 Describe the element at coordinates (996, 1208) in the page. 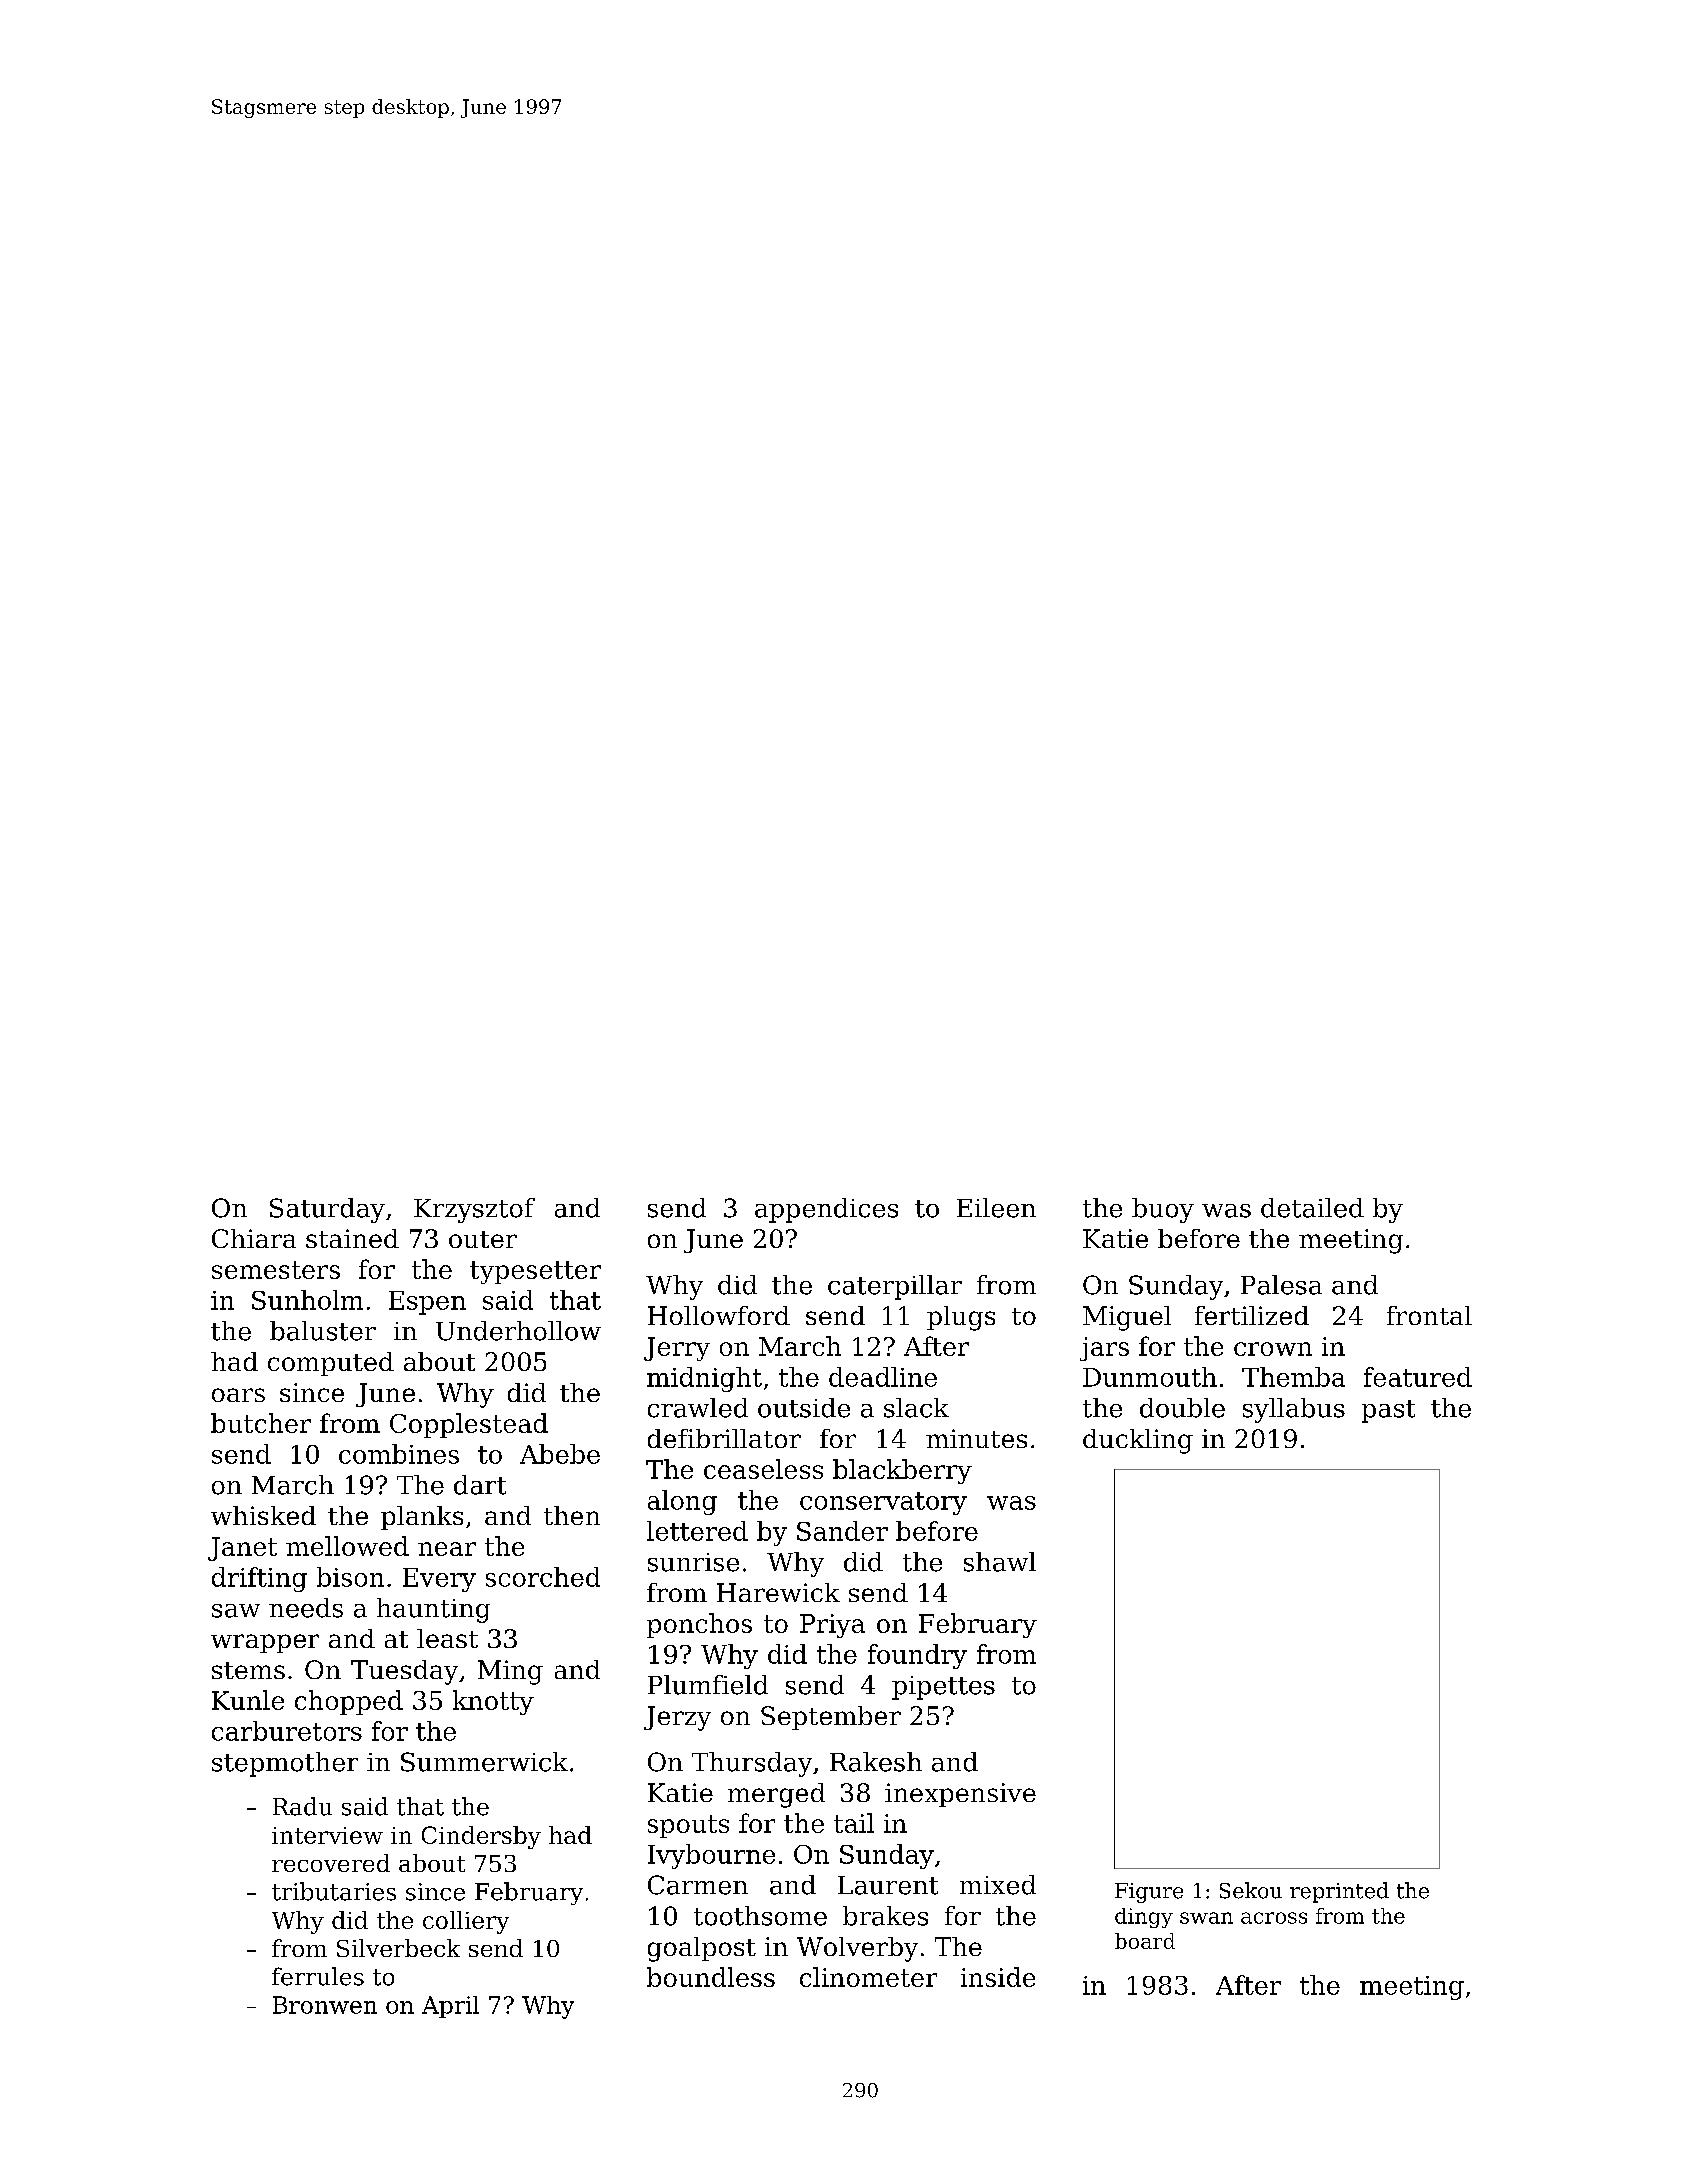

I see `Eileen` at that location.
